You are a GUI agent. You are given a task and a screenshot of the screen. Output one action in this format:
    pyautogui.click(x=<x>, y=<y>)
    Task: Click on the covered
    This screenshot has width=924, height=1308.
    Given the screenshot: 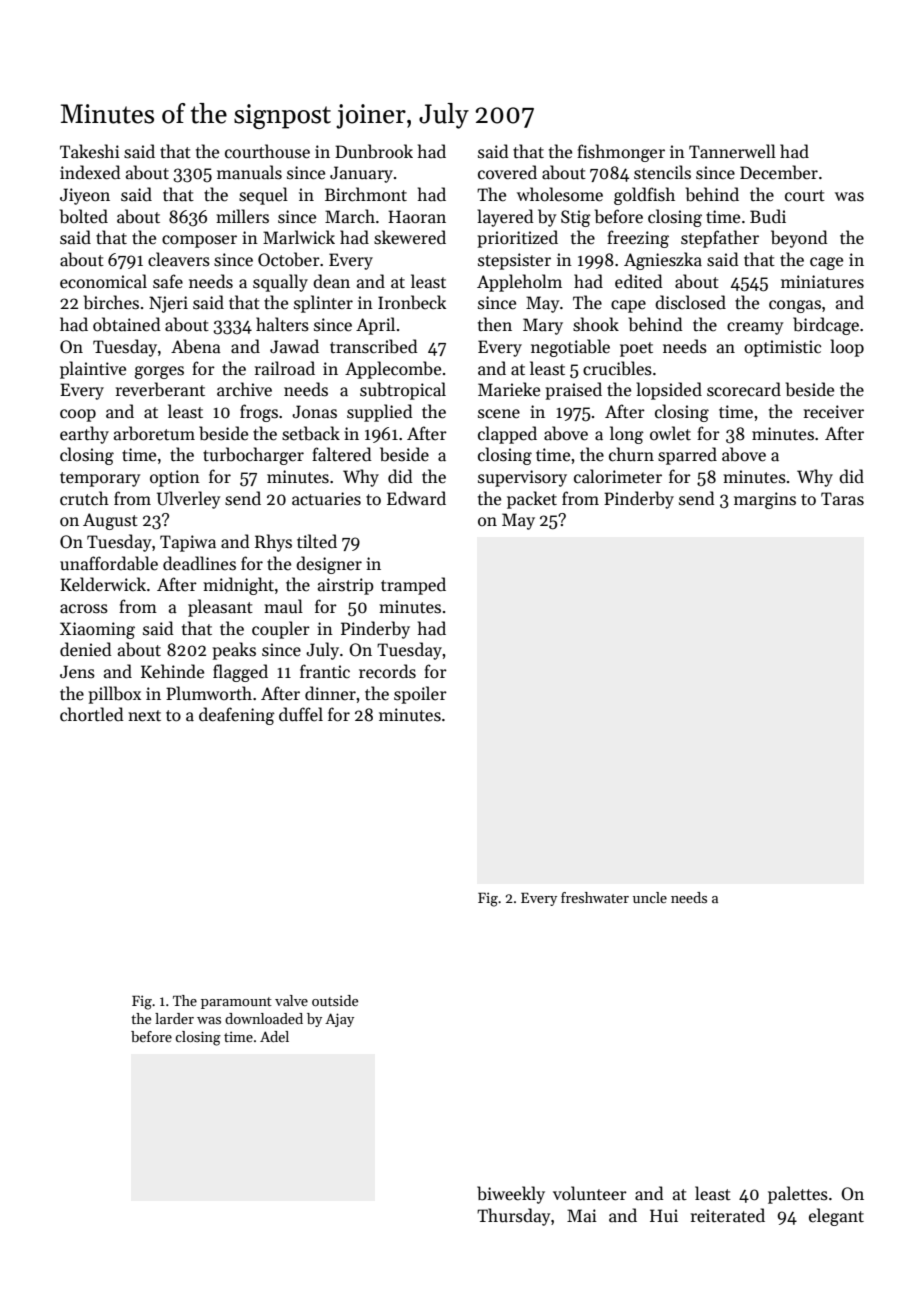 What is the action you would take?
    pyautogui.click(x=507, y=172)
